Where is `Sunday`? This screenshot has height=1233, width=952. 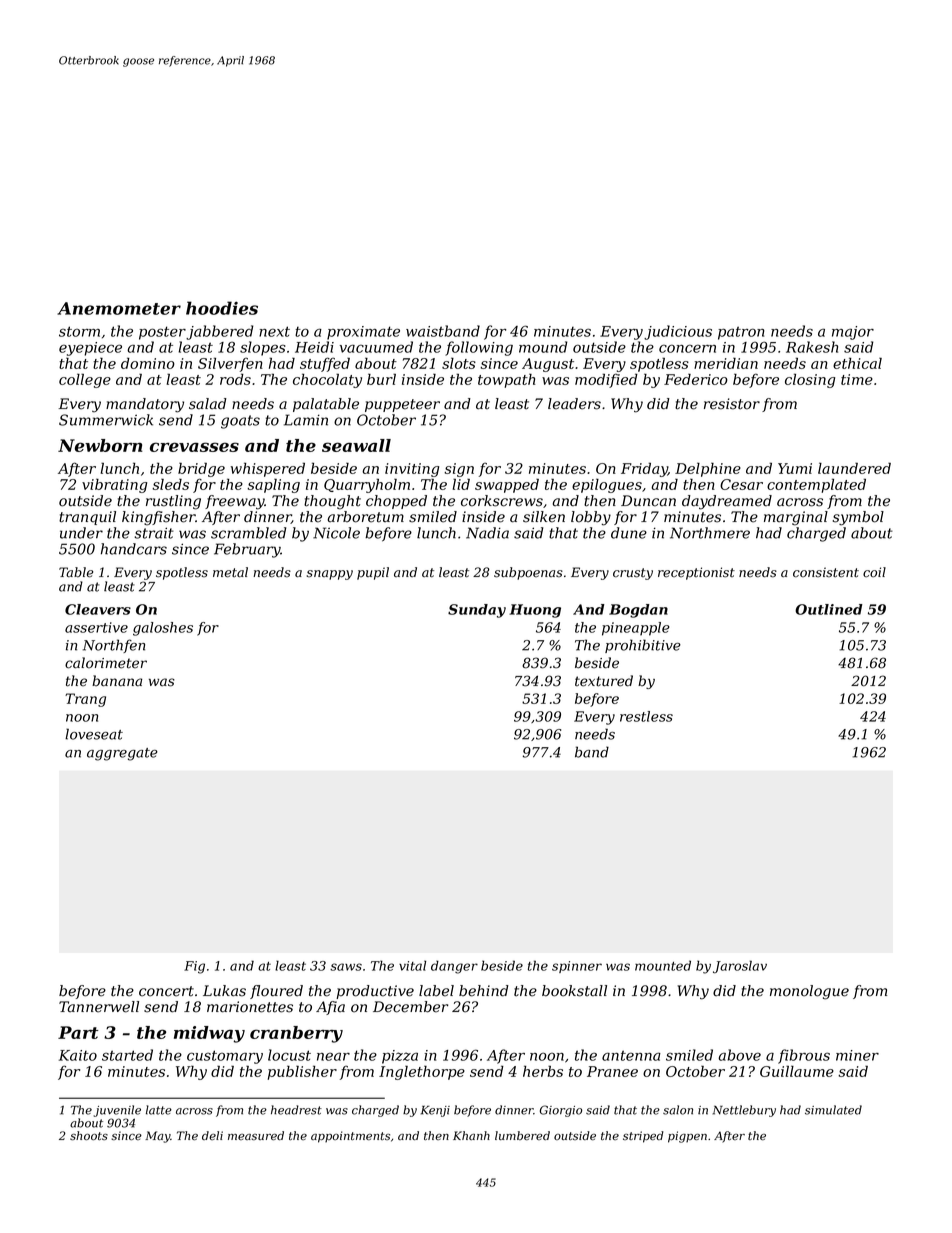
Sunday is located at coordinates (477, 611).
